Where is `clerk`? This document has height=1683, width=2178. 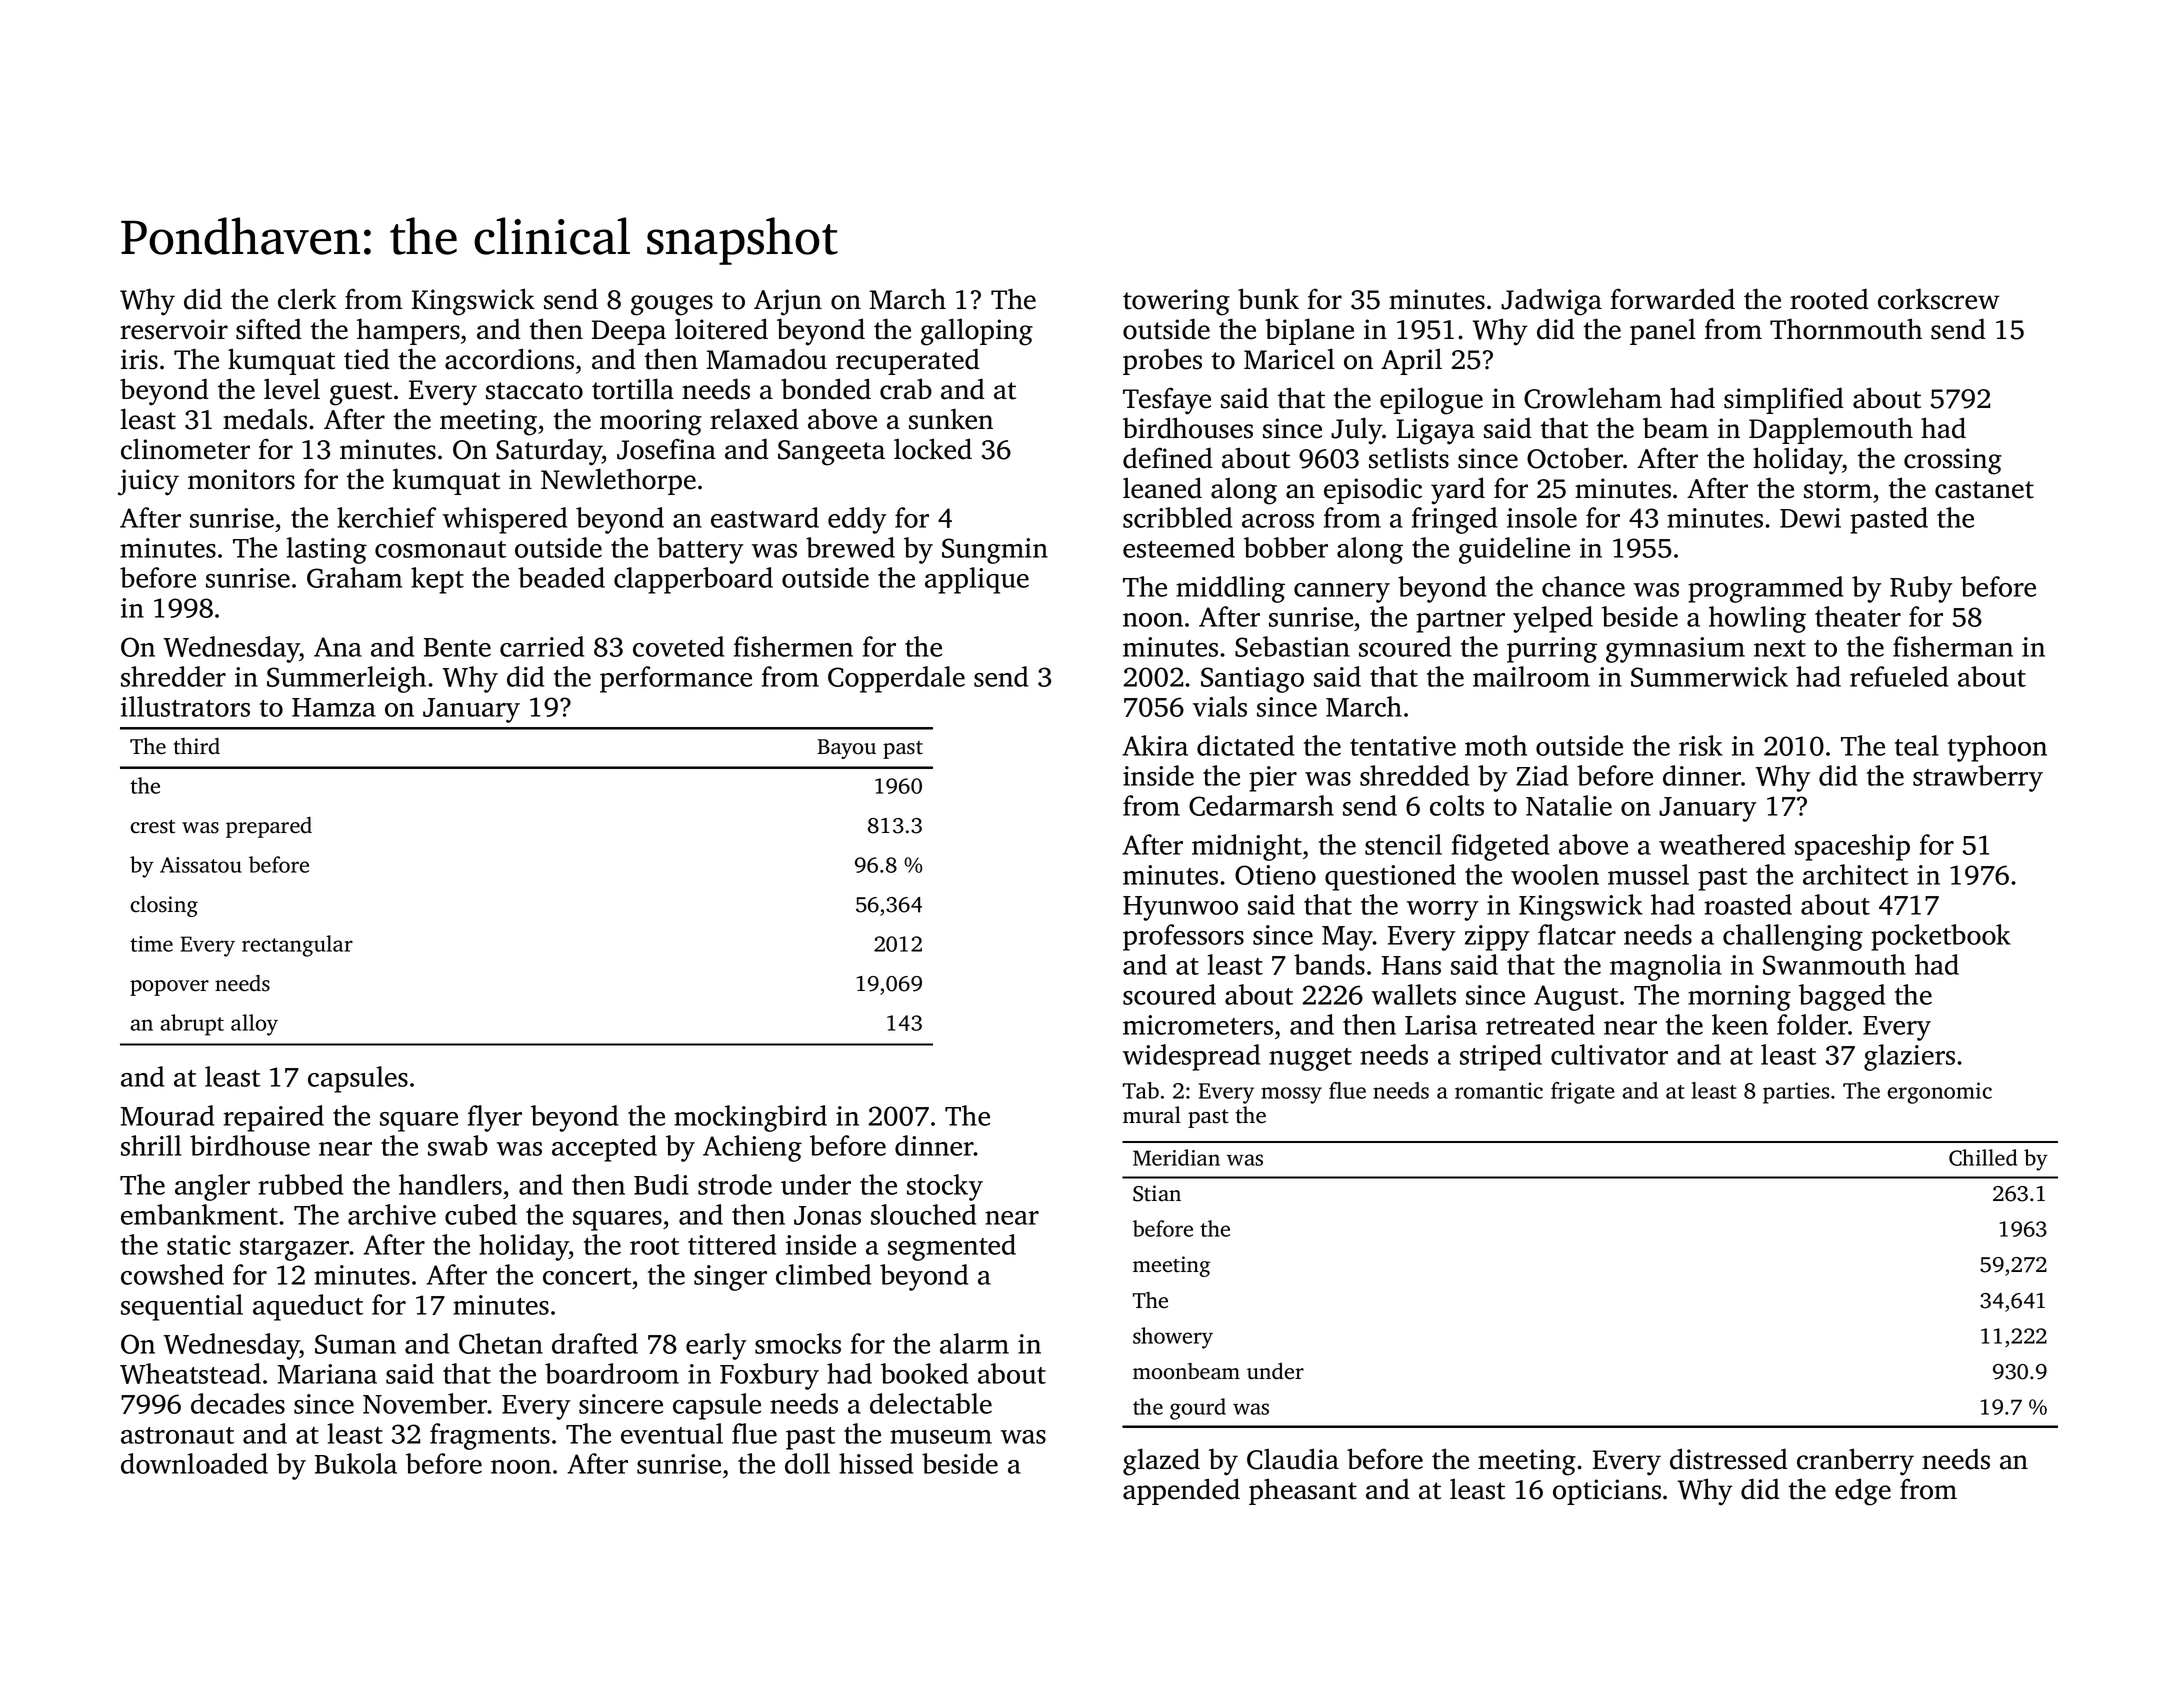
clerk is located at coordinates (307, 299).
